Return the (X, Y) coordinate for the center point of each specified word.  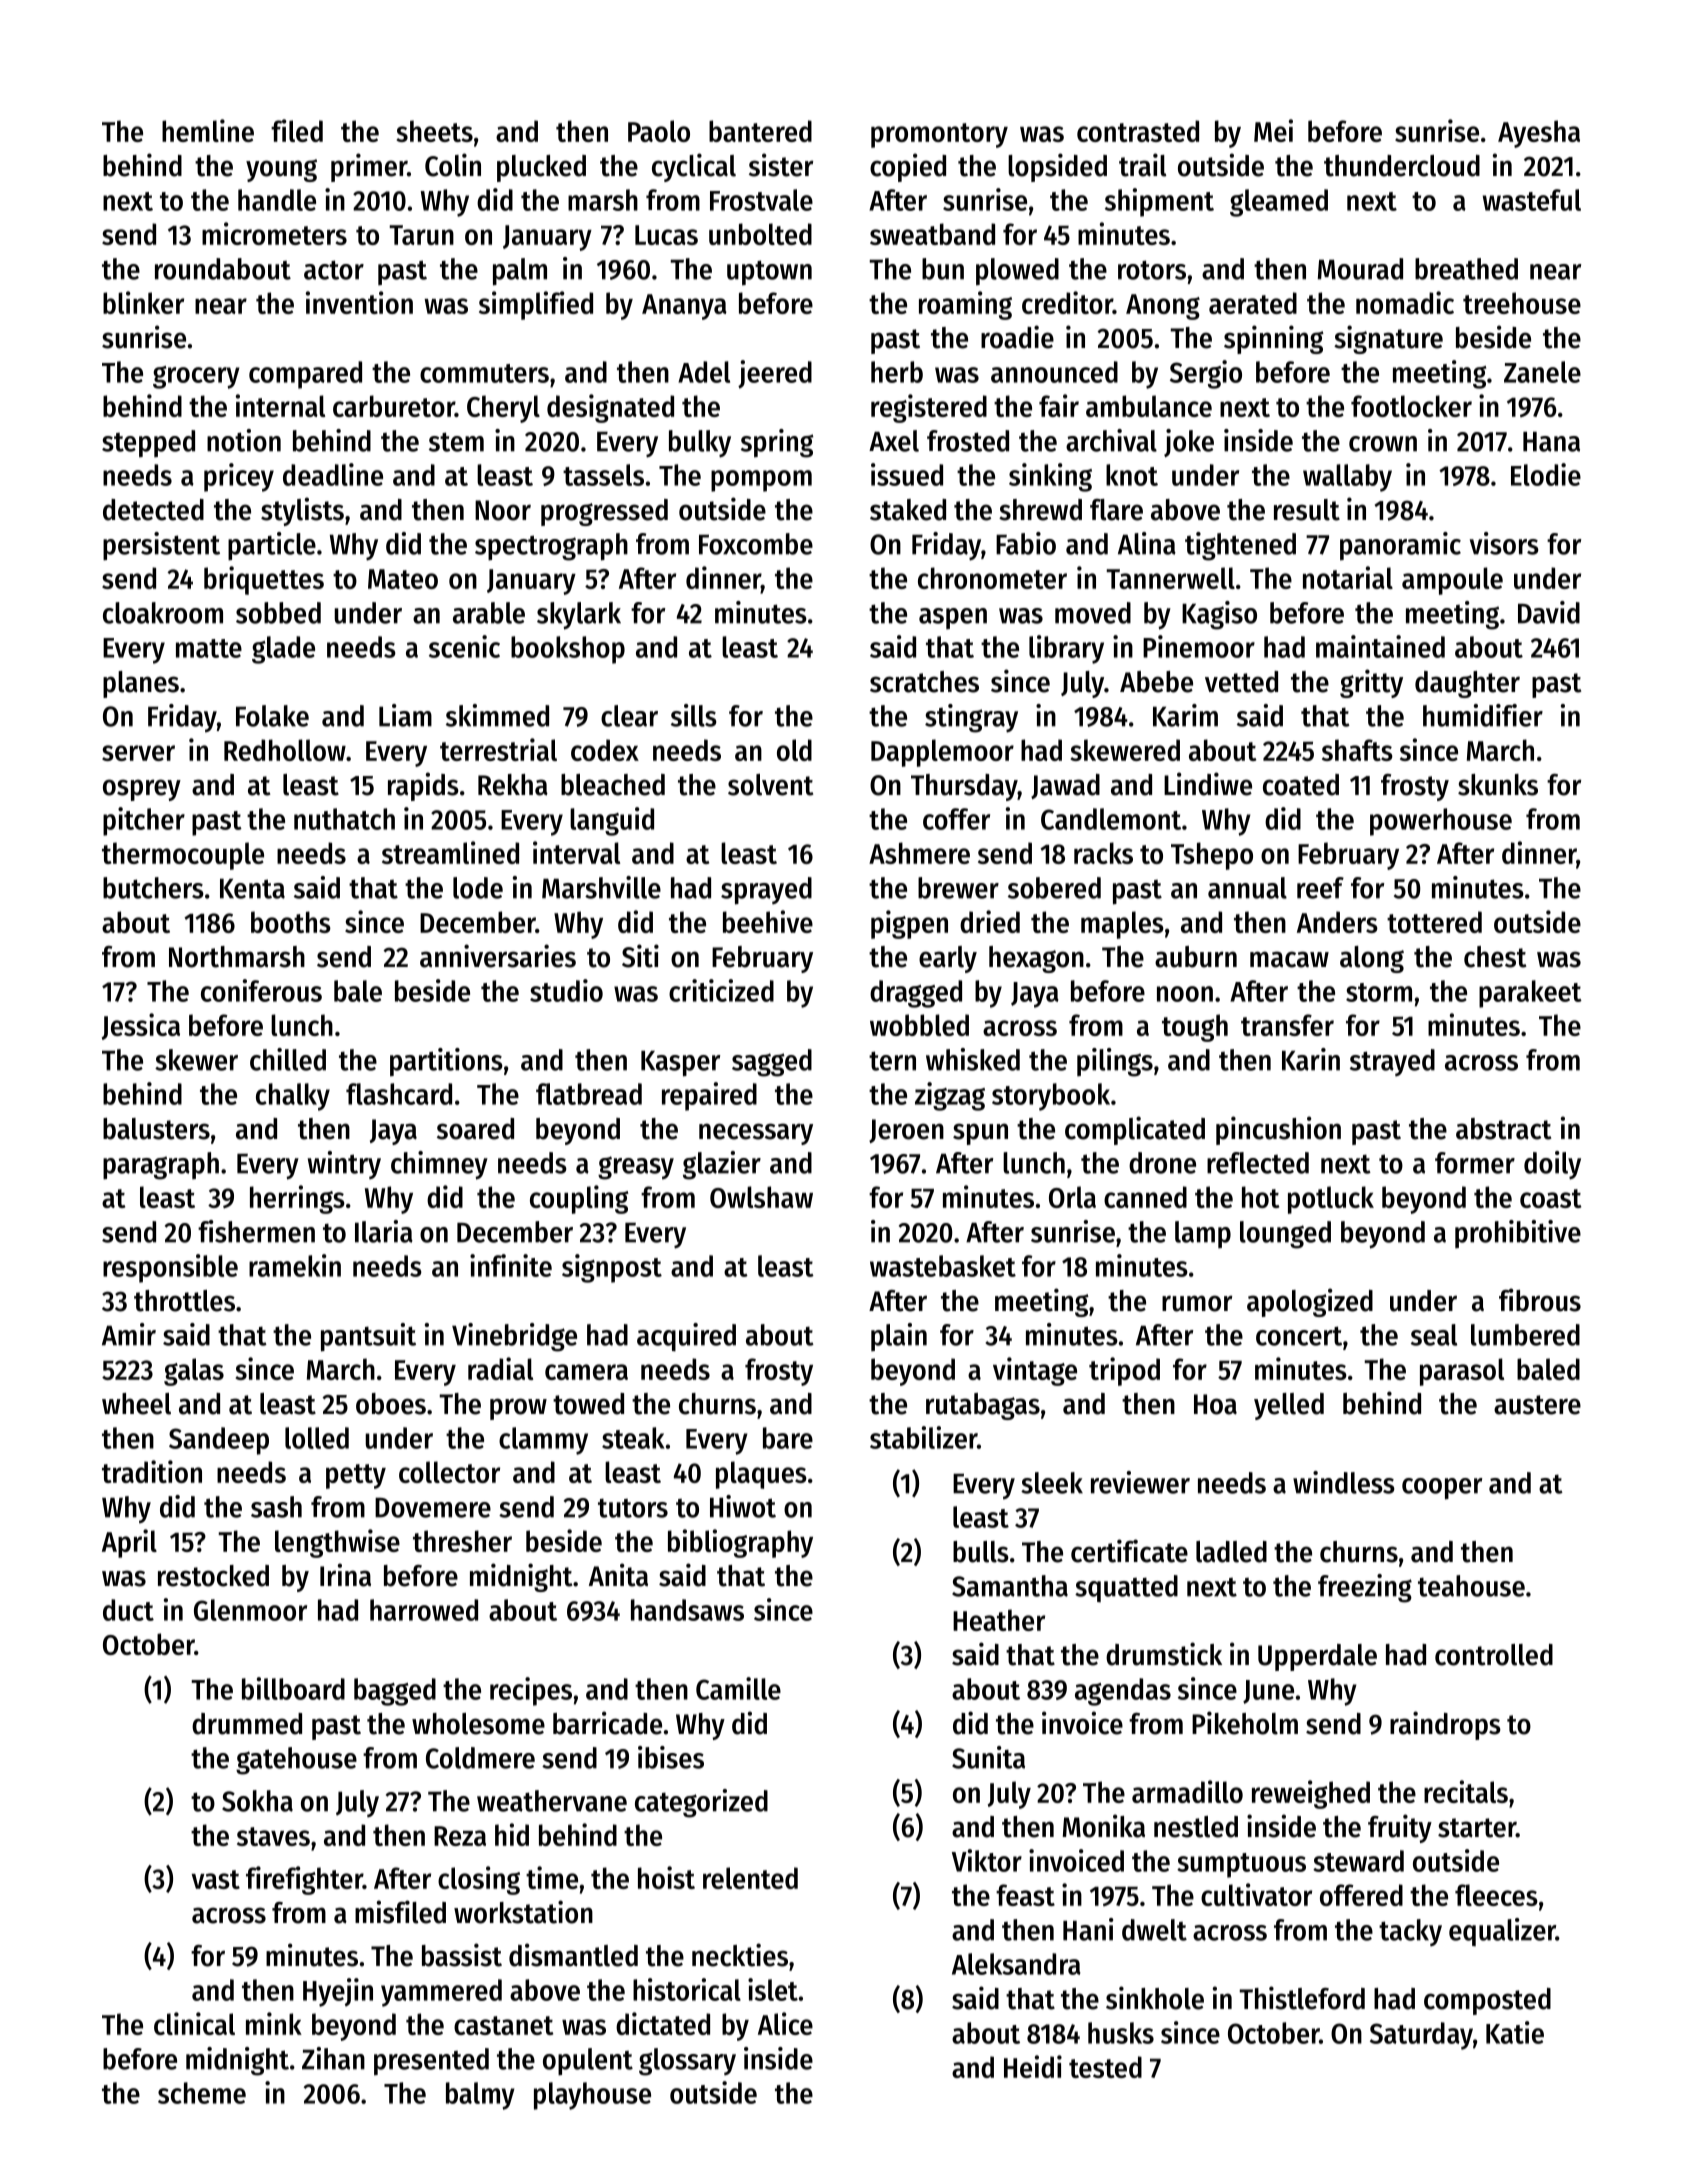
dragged (916, 994)
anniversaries (498, 956)
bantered (760, 131)
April (129, 1543)
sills (694, 715)
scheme (202, 2093)
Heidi (1033, 2066)
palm (520, 272)
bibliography (740, 1543)
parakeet (1530, 994)
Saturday (1421, 2036)
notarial (1348, 577)
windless (1344, 1482)
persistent (161, 546)
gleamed (1279, 203)
